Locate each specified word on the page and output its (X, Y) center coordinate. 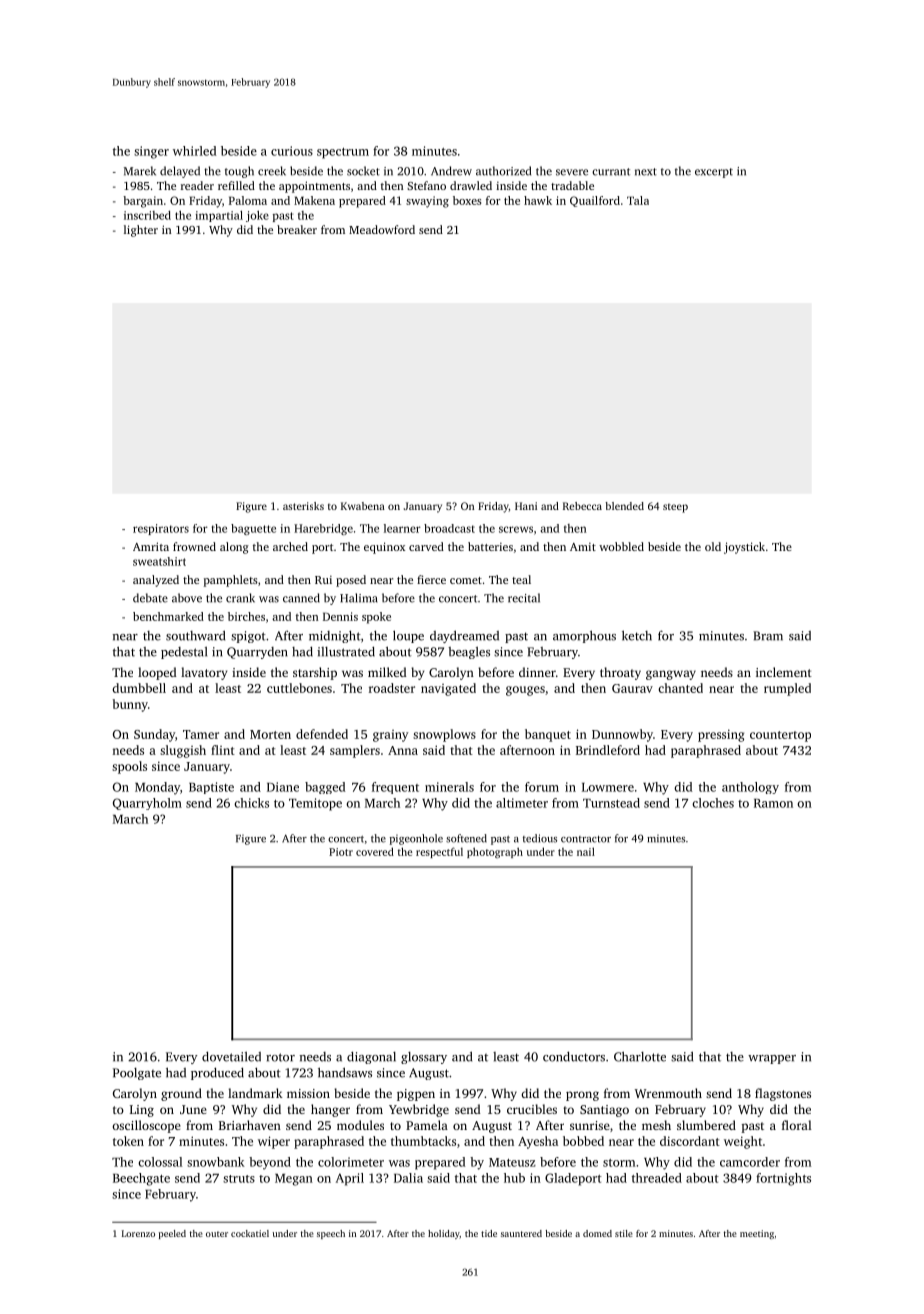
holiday (444, 1234)
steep (675, 508)
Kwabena (363, 506)
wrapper (772, 1059)
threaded (657, 1178)
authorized (503, 171)
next (646, 172)
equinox (384, 548)
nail (586, 851)
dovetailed (231, 1056)
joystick (744, 548)
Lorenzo (138, 1233)
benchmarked (168, 616)
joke (257, 216)
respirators (161, 529)
